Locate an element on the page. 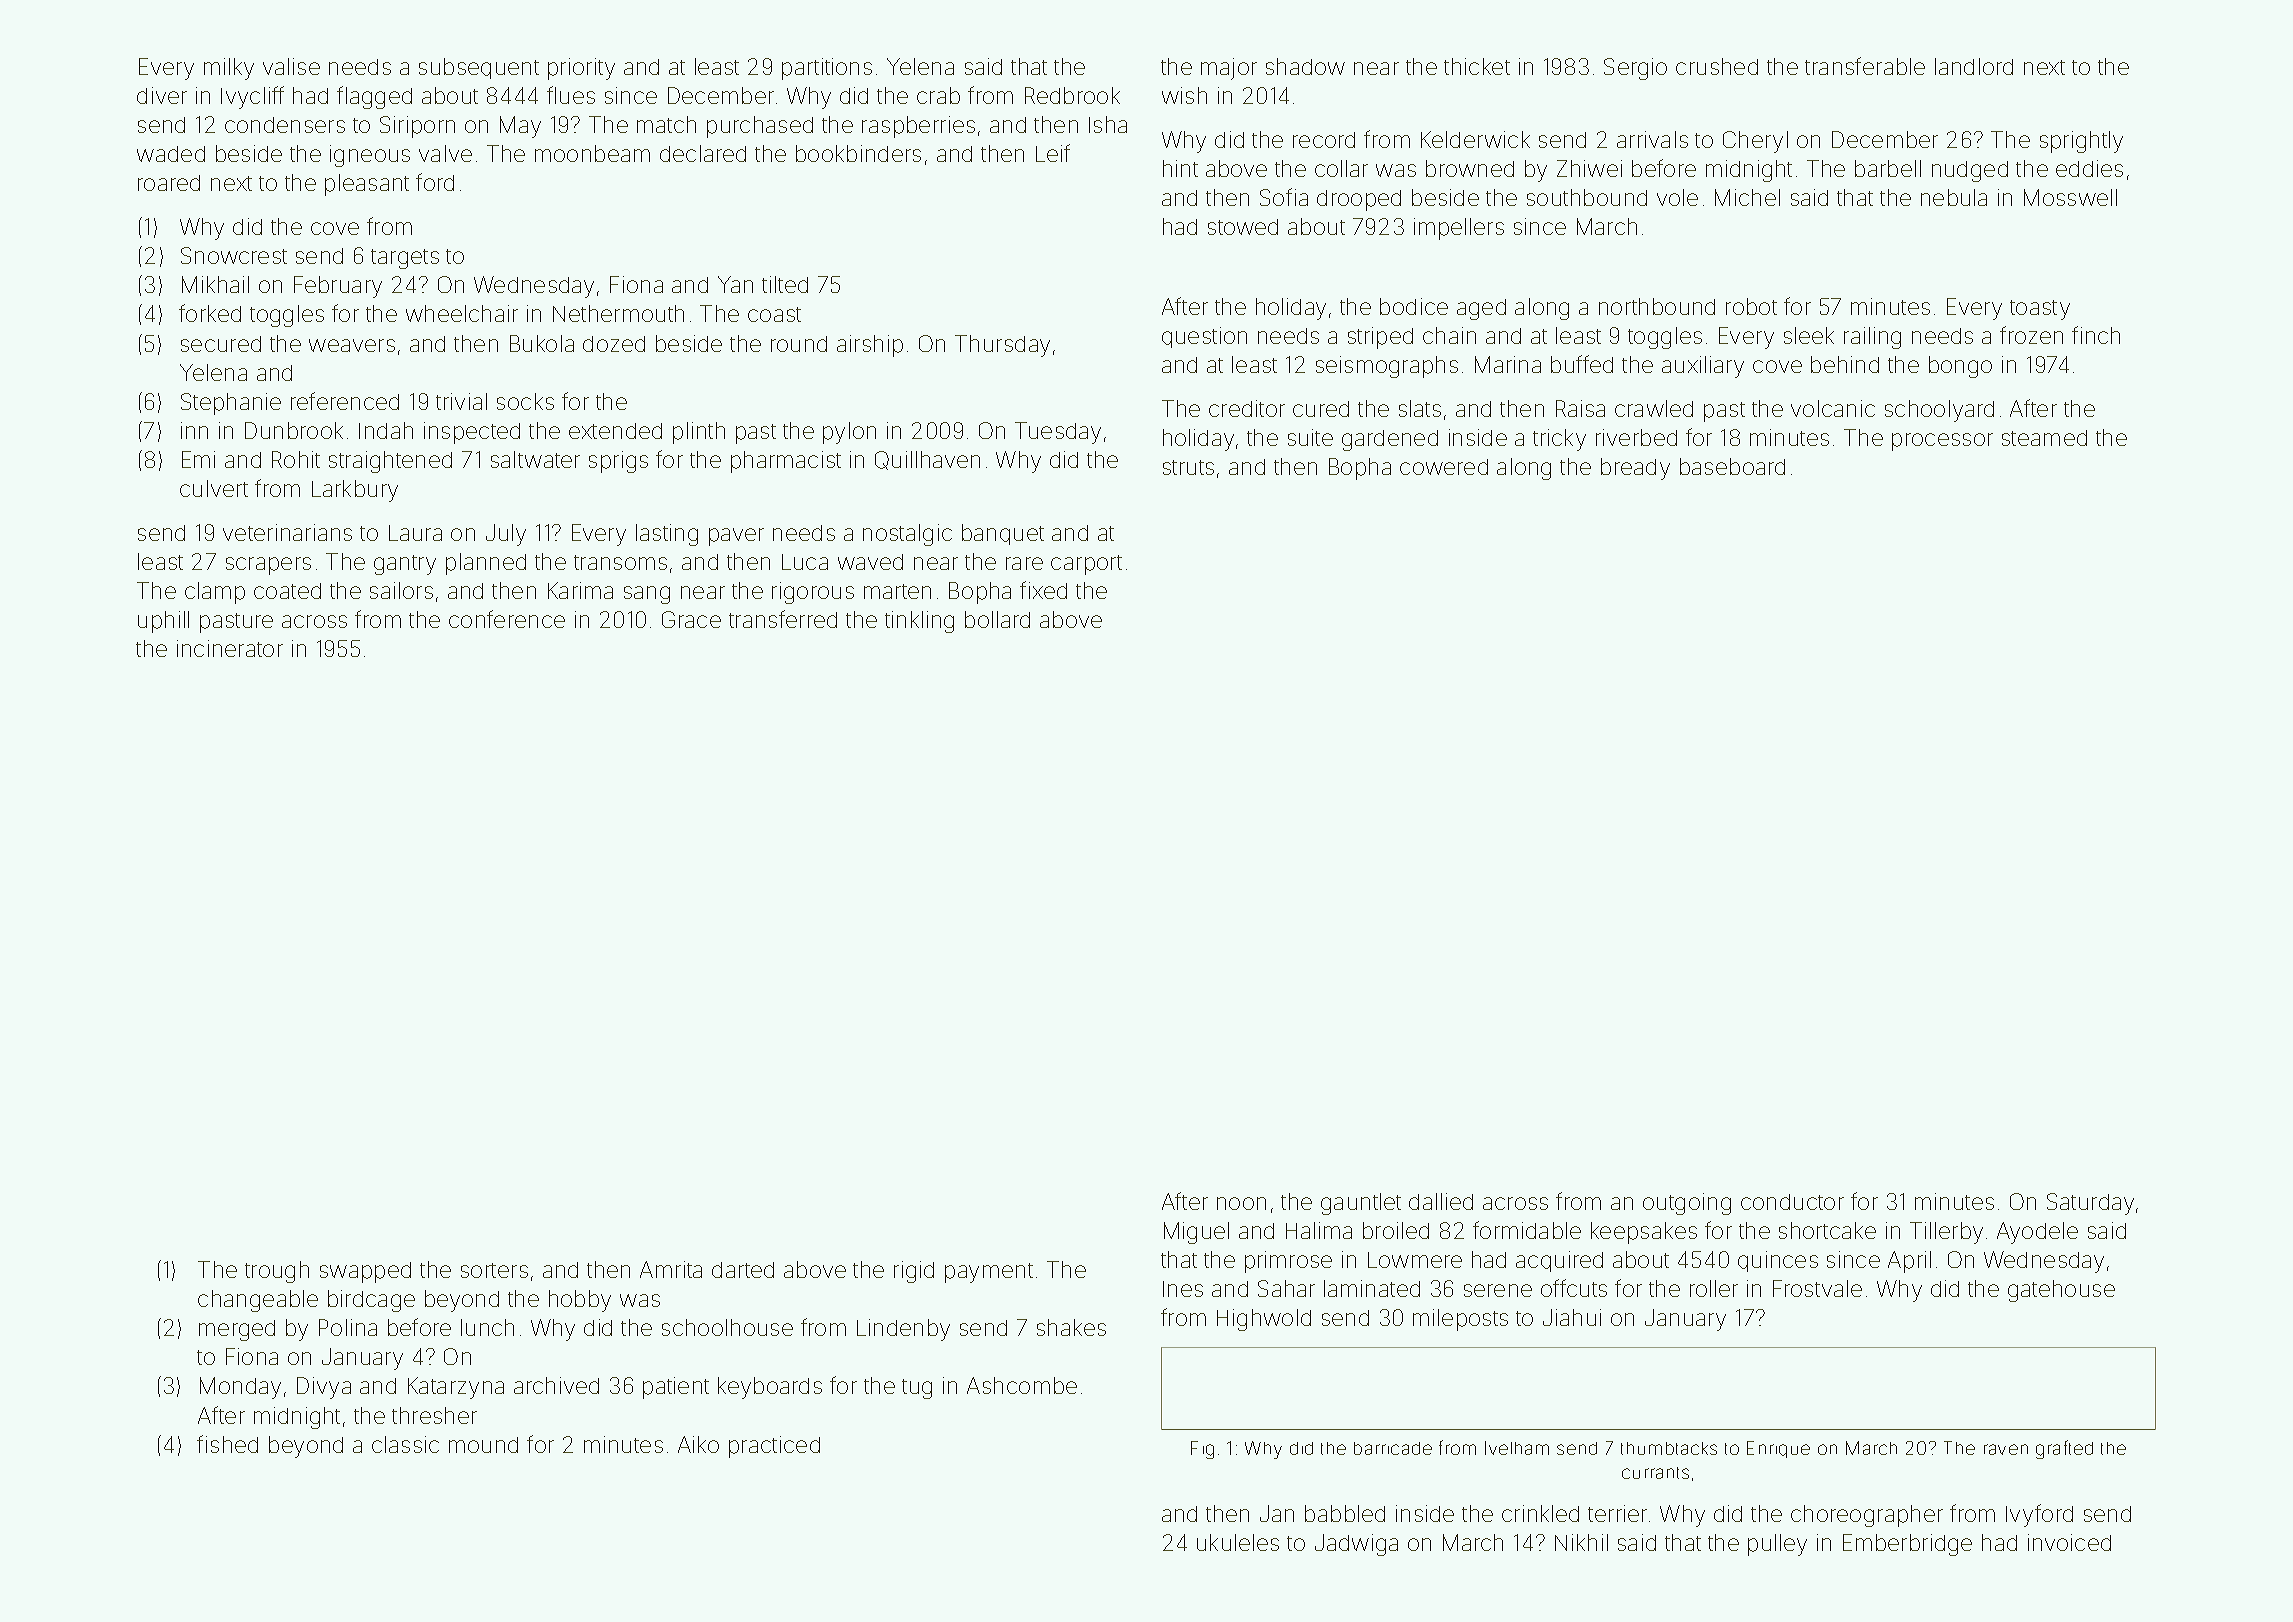  noon is located at coordinates (1241, 1203).
